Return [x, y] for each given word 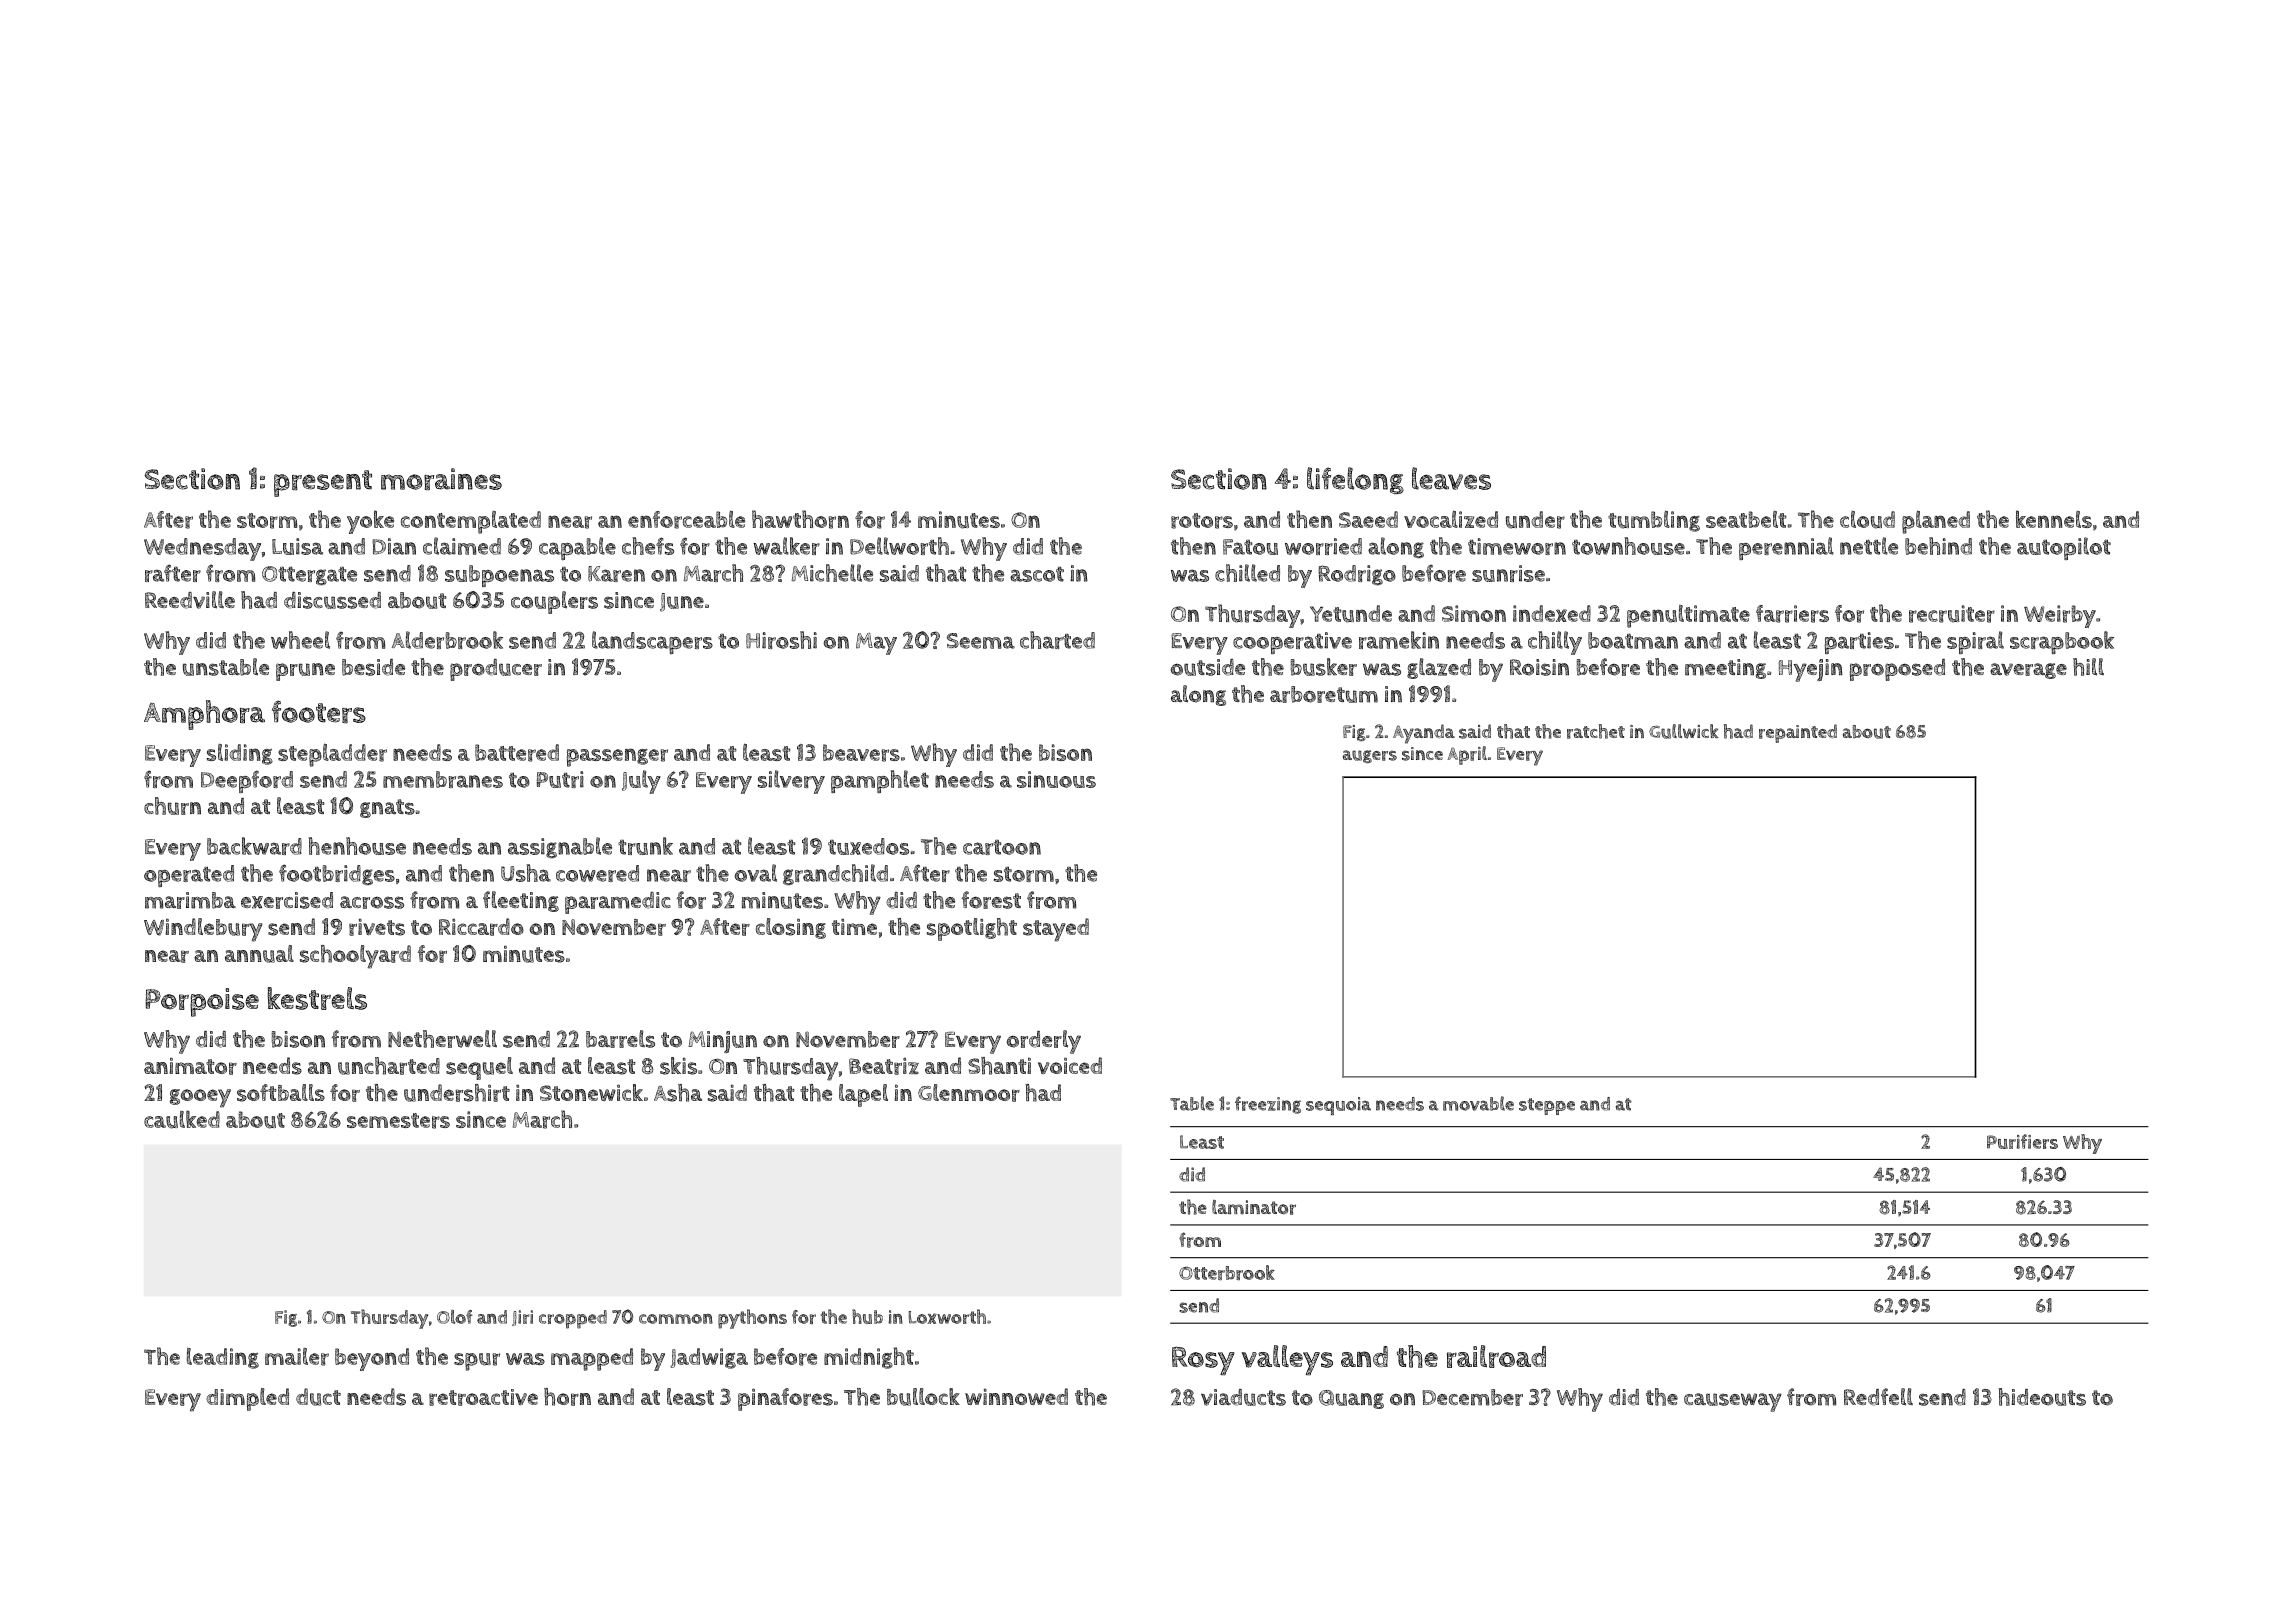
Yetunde [1351, 614]
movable [1478, 1103]
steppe [1547, 1106]
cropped [573, 1319]
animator [190, 1066]
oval [755, 873]
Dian [394, 546]
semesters [398, 1121]
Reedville [190, 600]
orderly [1044, 1042]
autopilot [2064, 548]
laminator [1254, 1207]
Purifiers [2022, 1141]
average [2028, 671]
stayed [1056, 930]
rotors [1202, 521]
